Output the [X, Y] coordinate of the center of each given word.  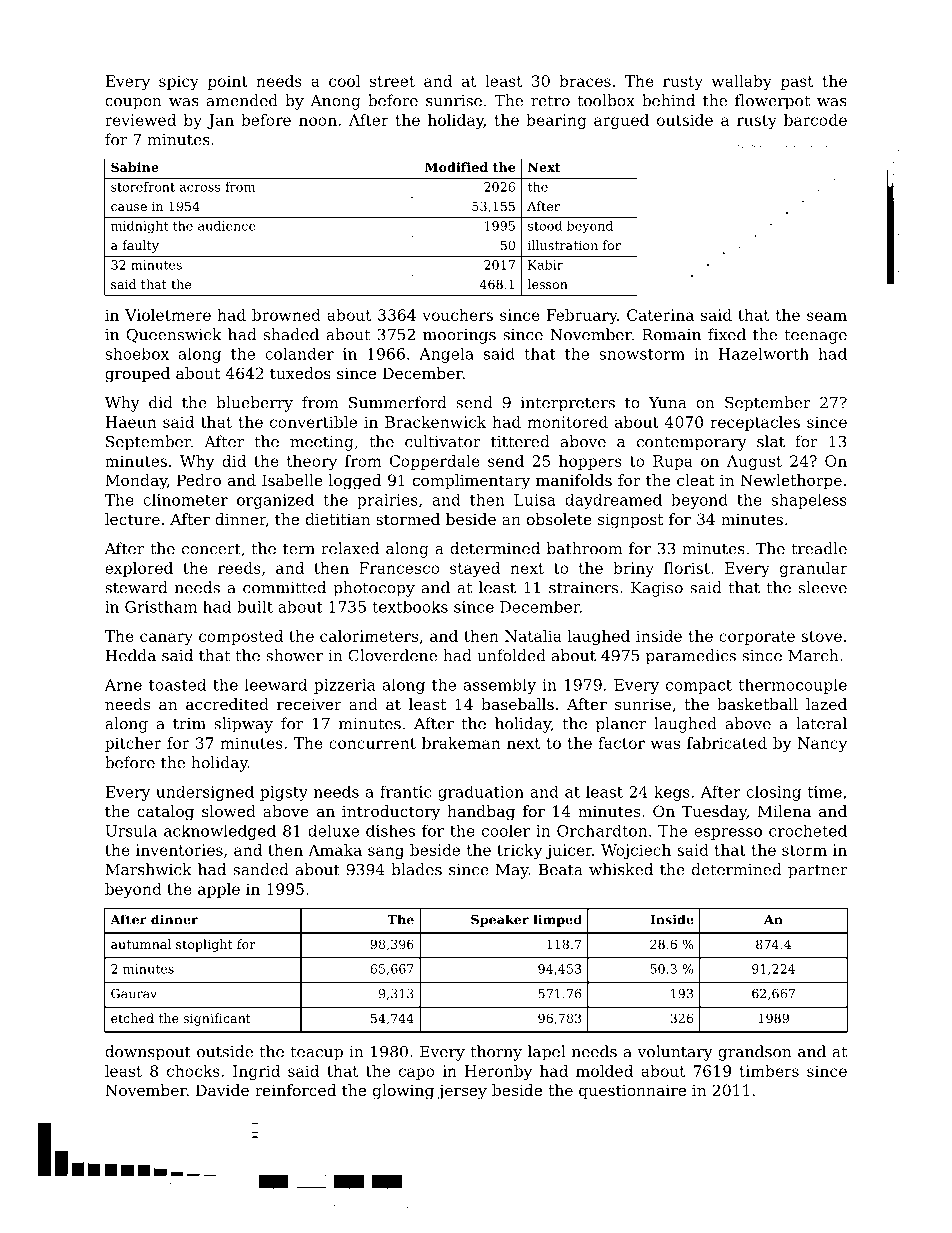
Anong [335, 102]
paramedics [691, 657]
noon [318, 121]
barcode [815, 120]
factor [621, 743]
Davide [222, 1090]
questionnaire [632, 1091]
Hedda [130, 655]
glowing [403, 1092]
